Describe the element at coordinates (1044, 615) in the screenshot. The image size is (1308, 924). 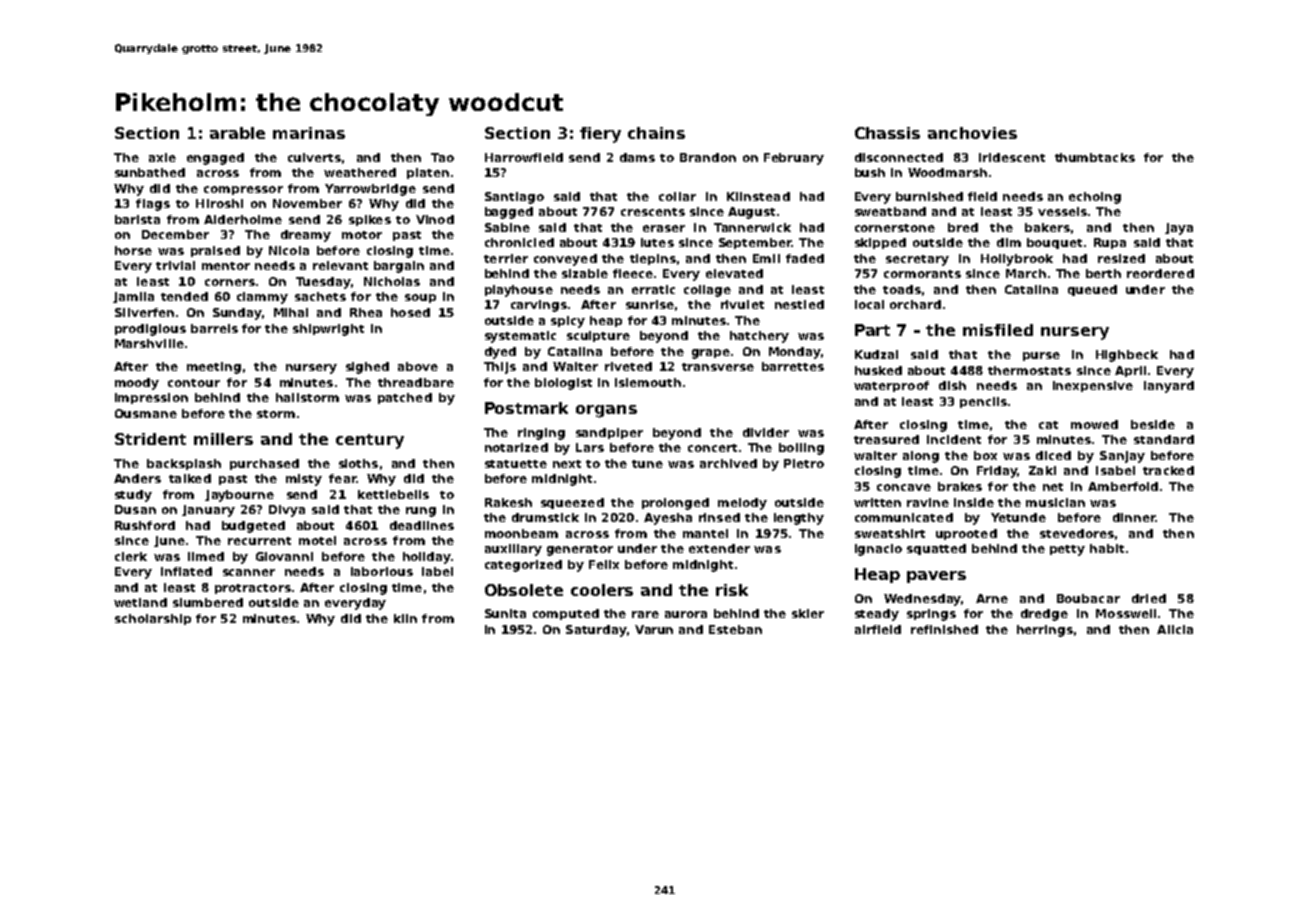
I see `dredge` at that location.
